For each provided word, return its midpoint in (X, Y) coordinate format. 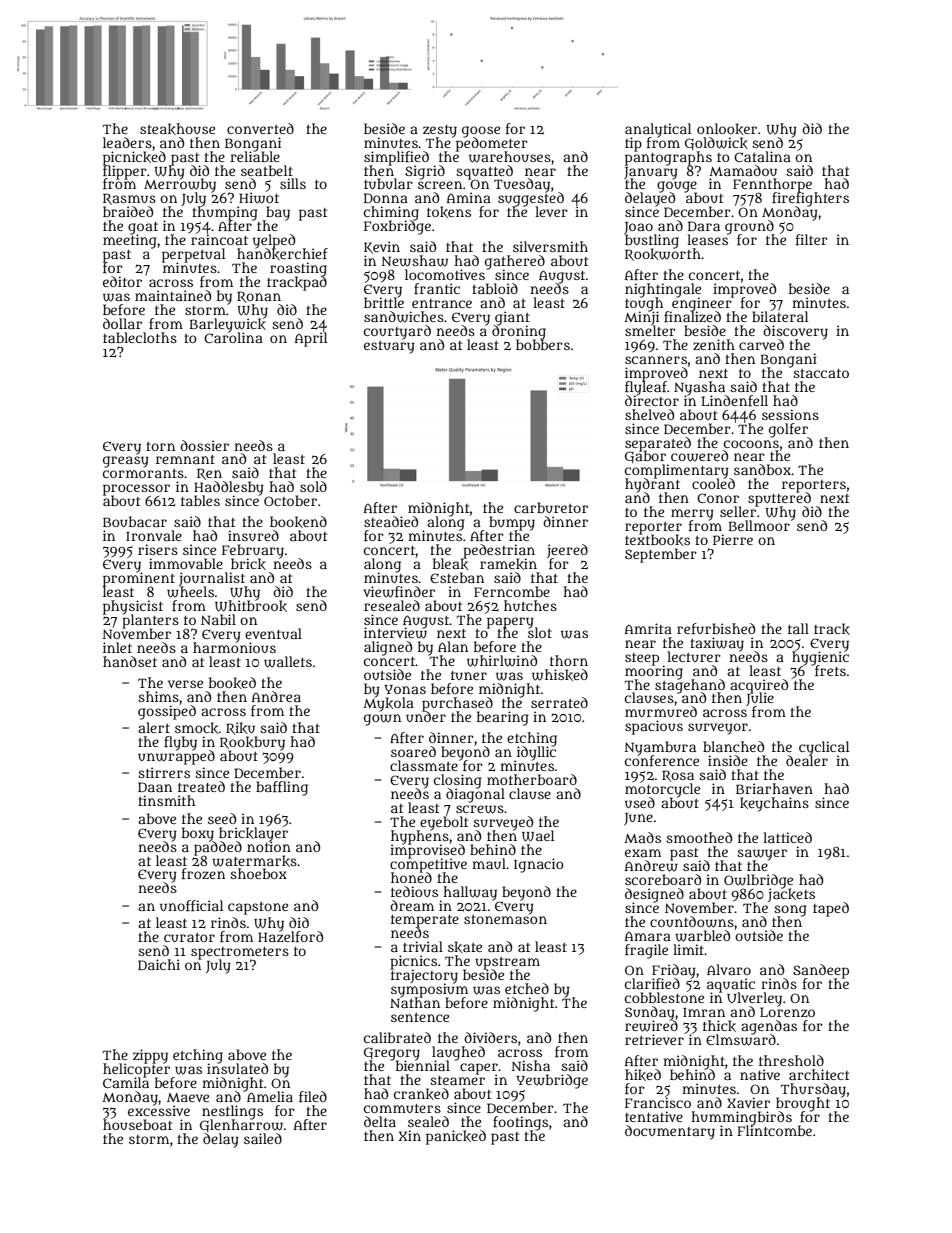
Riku (240, 728)
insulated (237, 1069)
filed (313, 1096)
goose (481, 131)
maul (489, 863)
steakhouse (177, 129)
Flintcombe (774, 1130)
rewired (651, 1026)
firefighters (810, 200)
